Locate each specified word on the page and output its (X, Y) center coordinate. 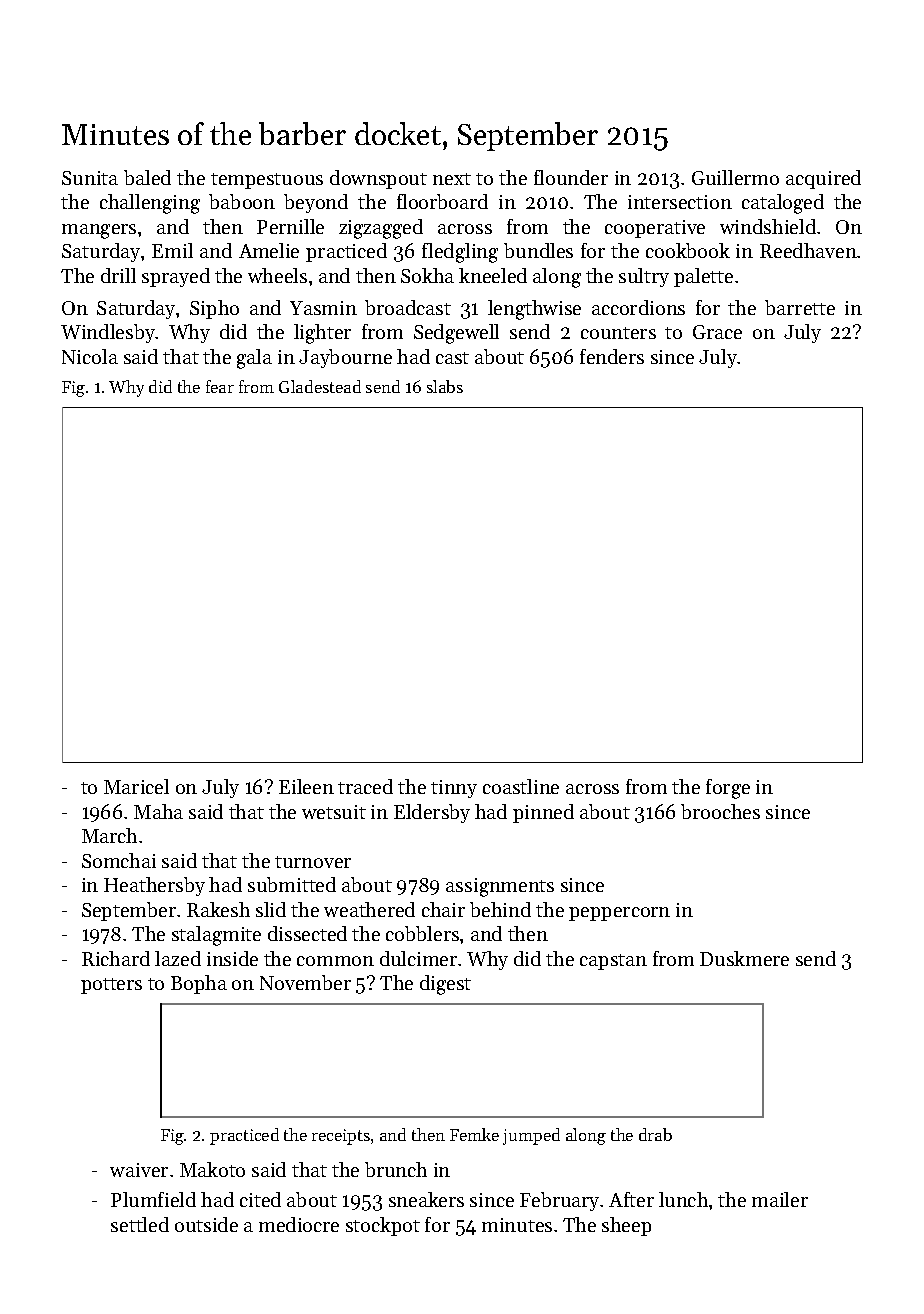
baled (147, 177)
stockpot (383, 1226)
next (452, 179)
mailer (780, 1199)
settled (140, 1224)
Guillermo (735, 177)
